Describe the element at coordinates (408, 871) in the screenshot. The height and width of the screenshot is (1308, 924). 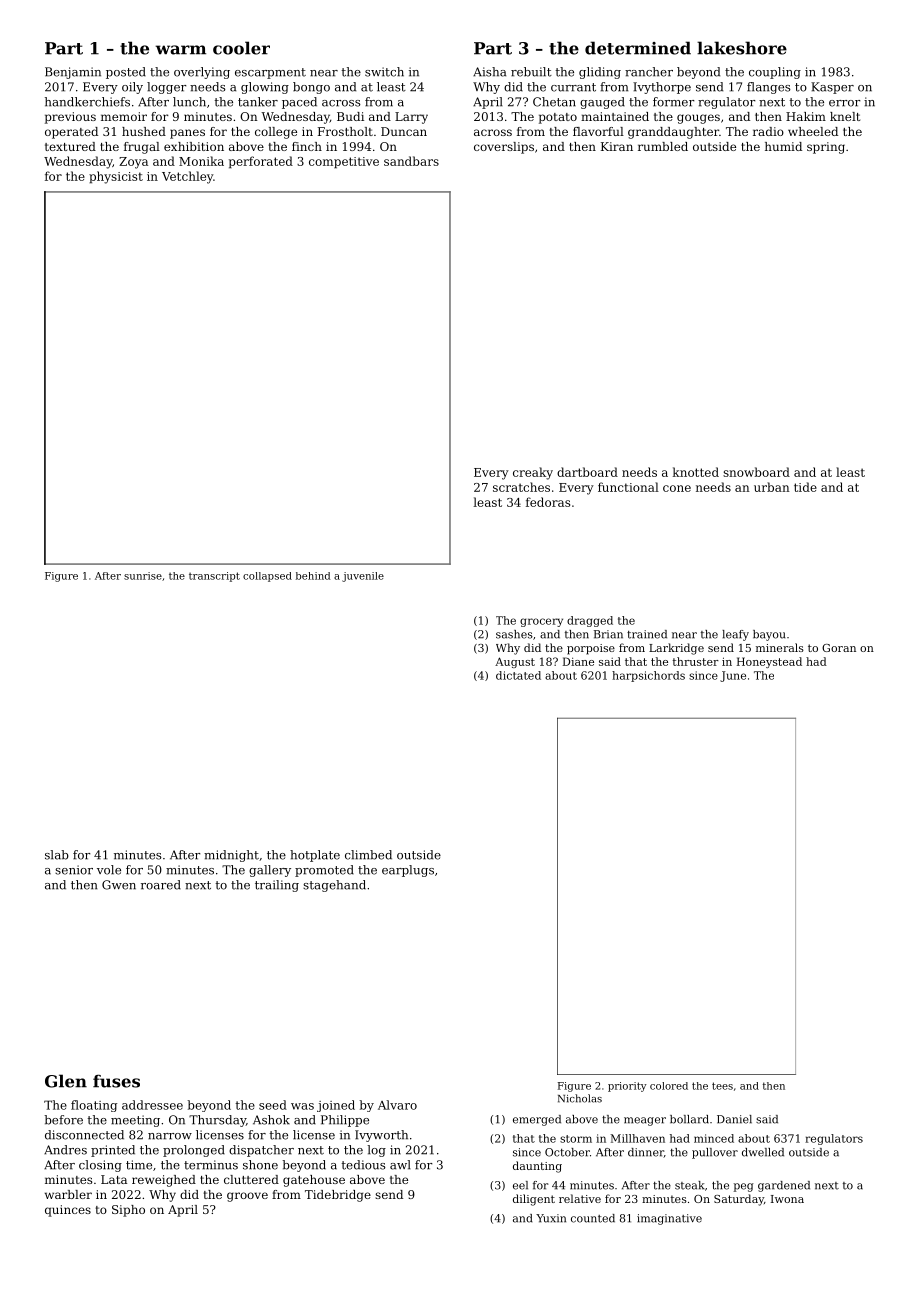
I see `earplugs` at that location.
